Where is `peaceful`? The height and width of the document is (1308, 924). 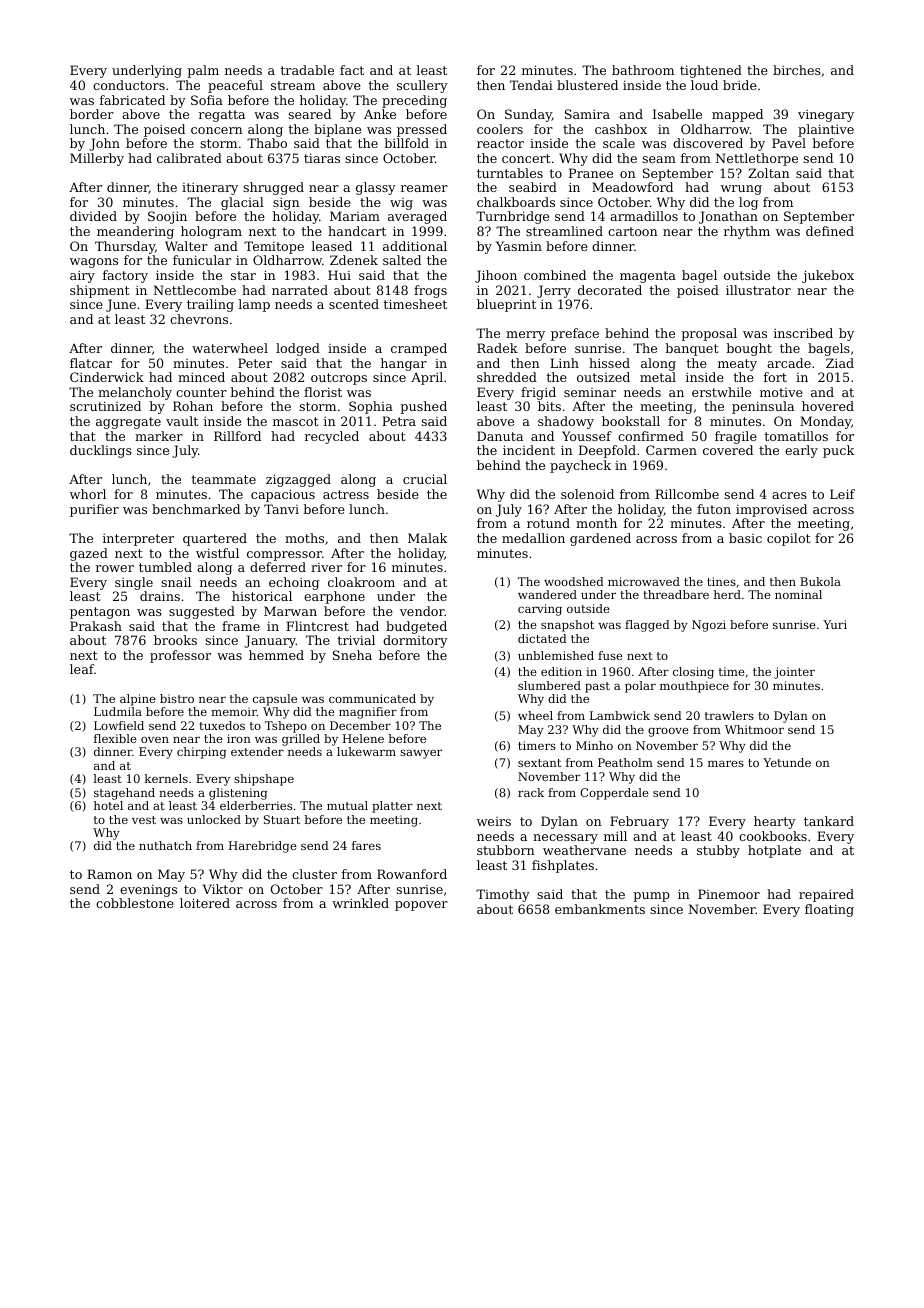
peaceful is located at coordinates (235, 86).
